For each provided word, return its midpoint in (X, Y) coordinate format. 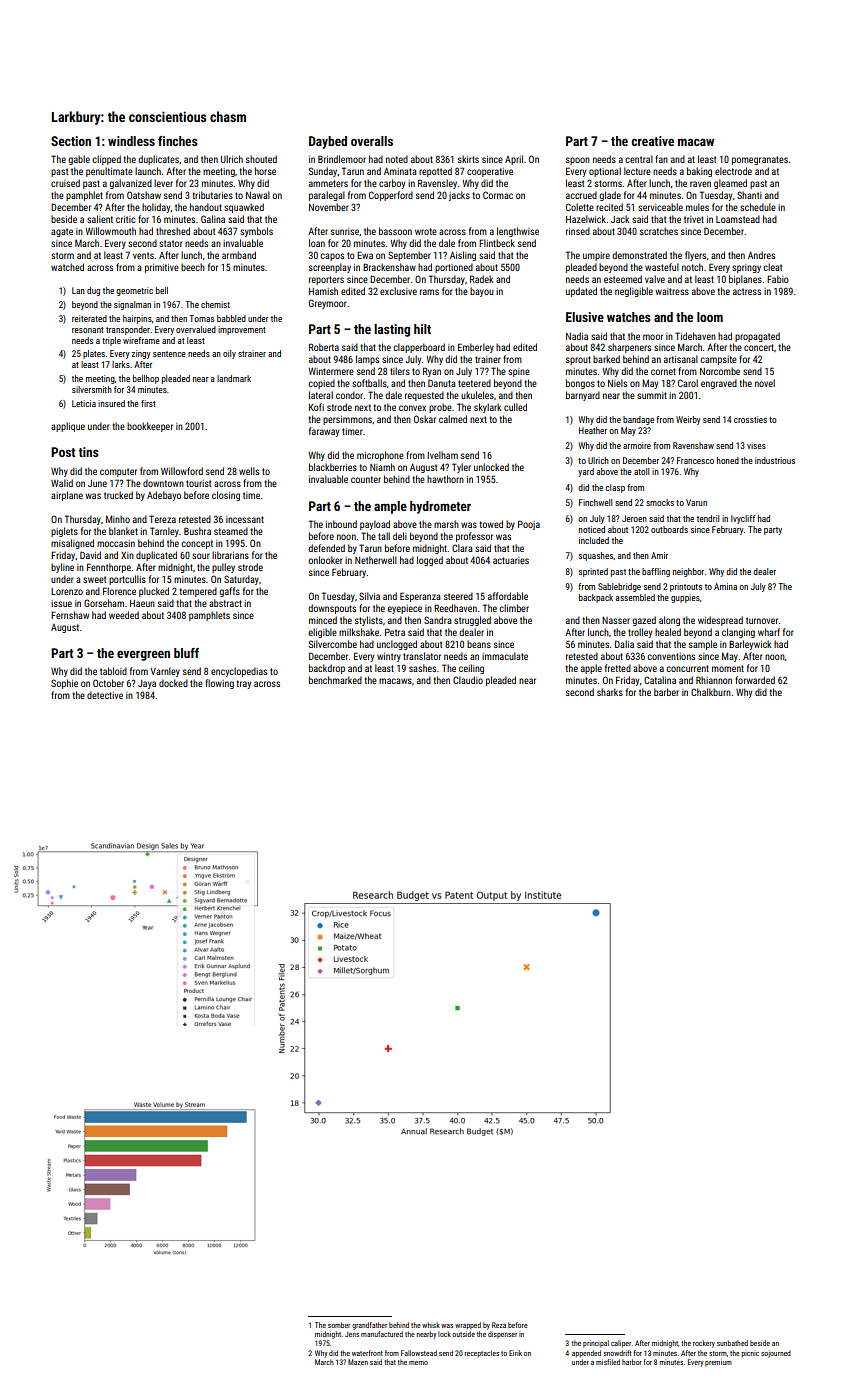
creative (652, 141)
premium (718, 1363)
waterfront (367, 1353)
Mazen (358, 1362)
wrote (426, 231)
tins (88, 452)
